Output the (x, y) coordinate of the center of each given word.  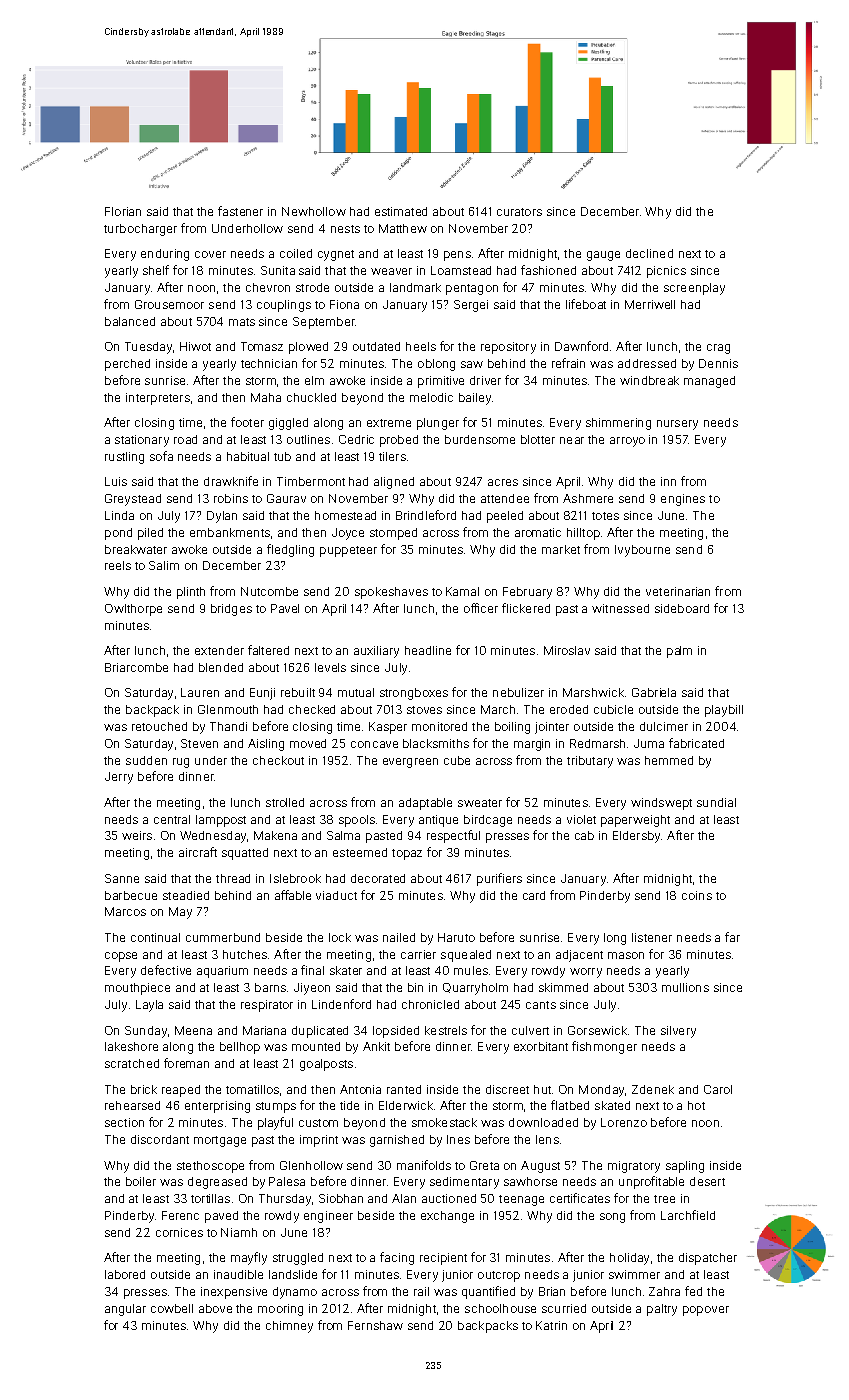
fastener (240, 211)
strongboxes (414, 694)
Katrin (551, 1325)
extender (219, 650)
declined (649, 253)
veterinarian (678, 591)
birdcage (488, 821)
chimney (289, 1327)
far (732, 937)
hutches (245, 954)
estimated (401, 211)
